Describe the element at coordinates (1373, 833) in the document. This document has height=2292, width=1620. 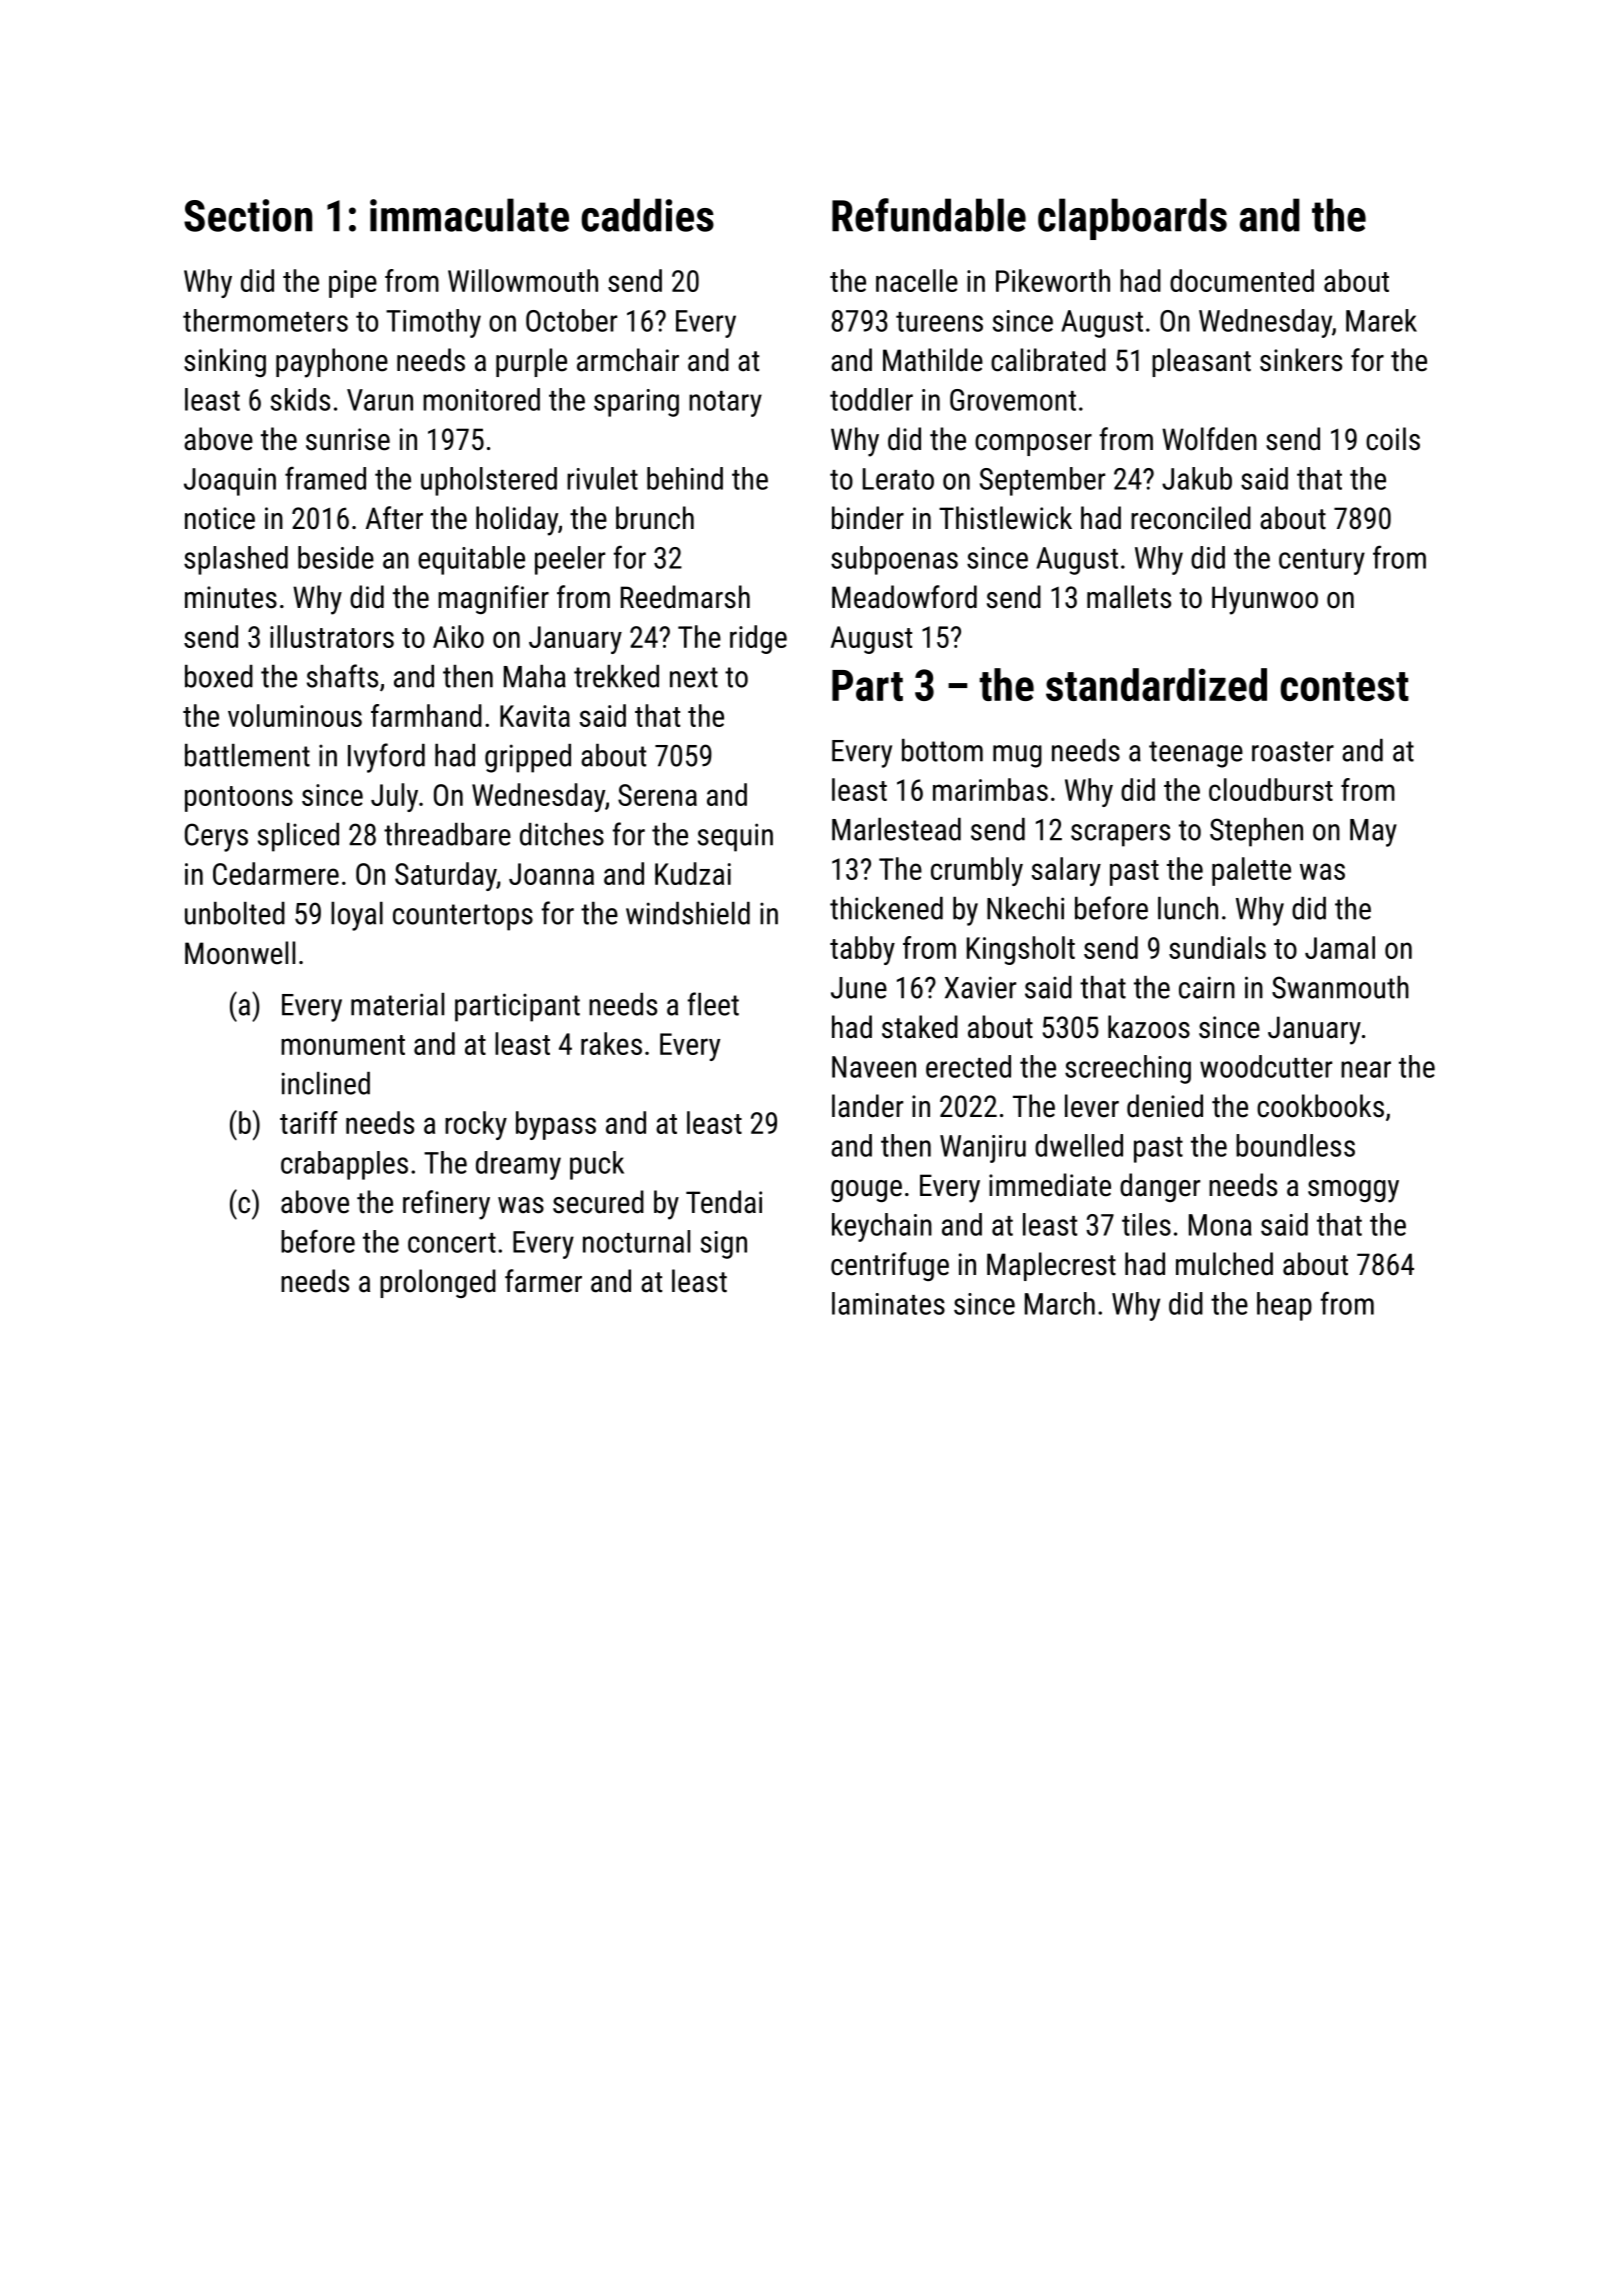
I see `May` at that location.
